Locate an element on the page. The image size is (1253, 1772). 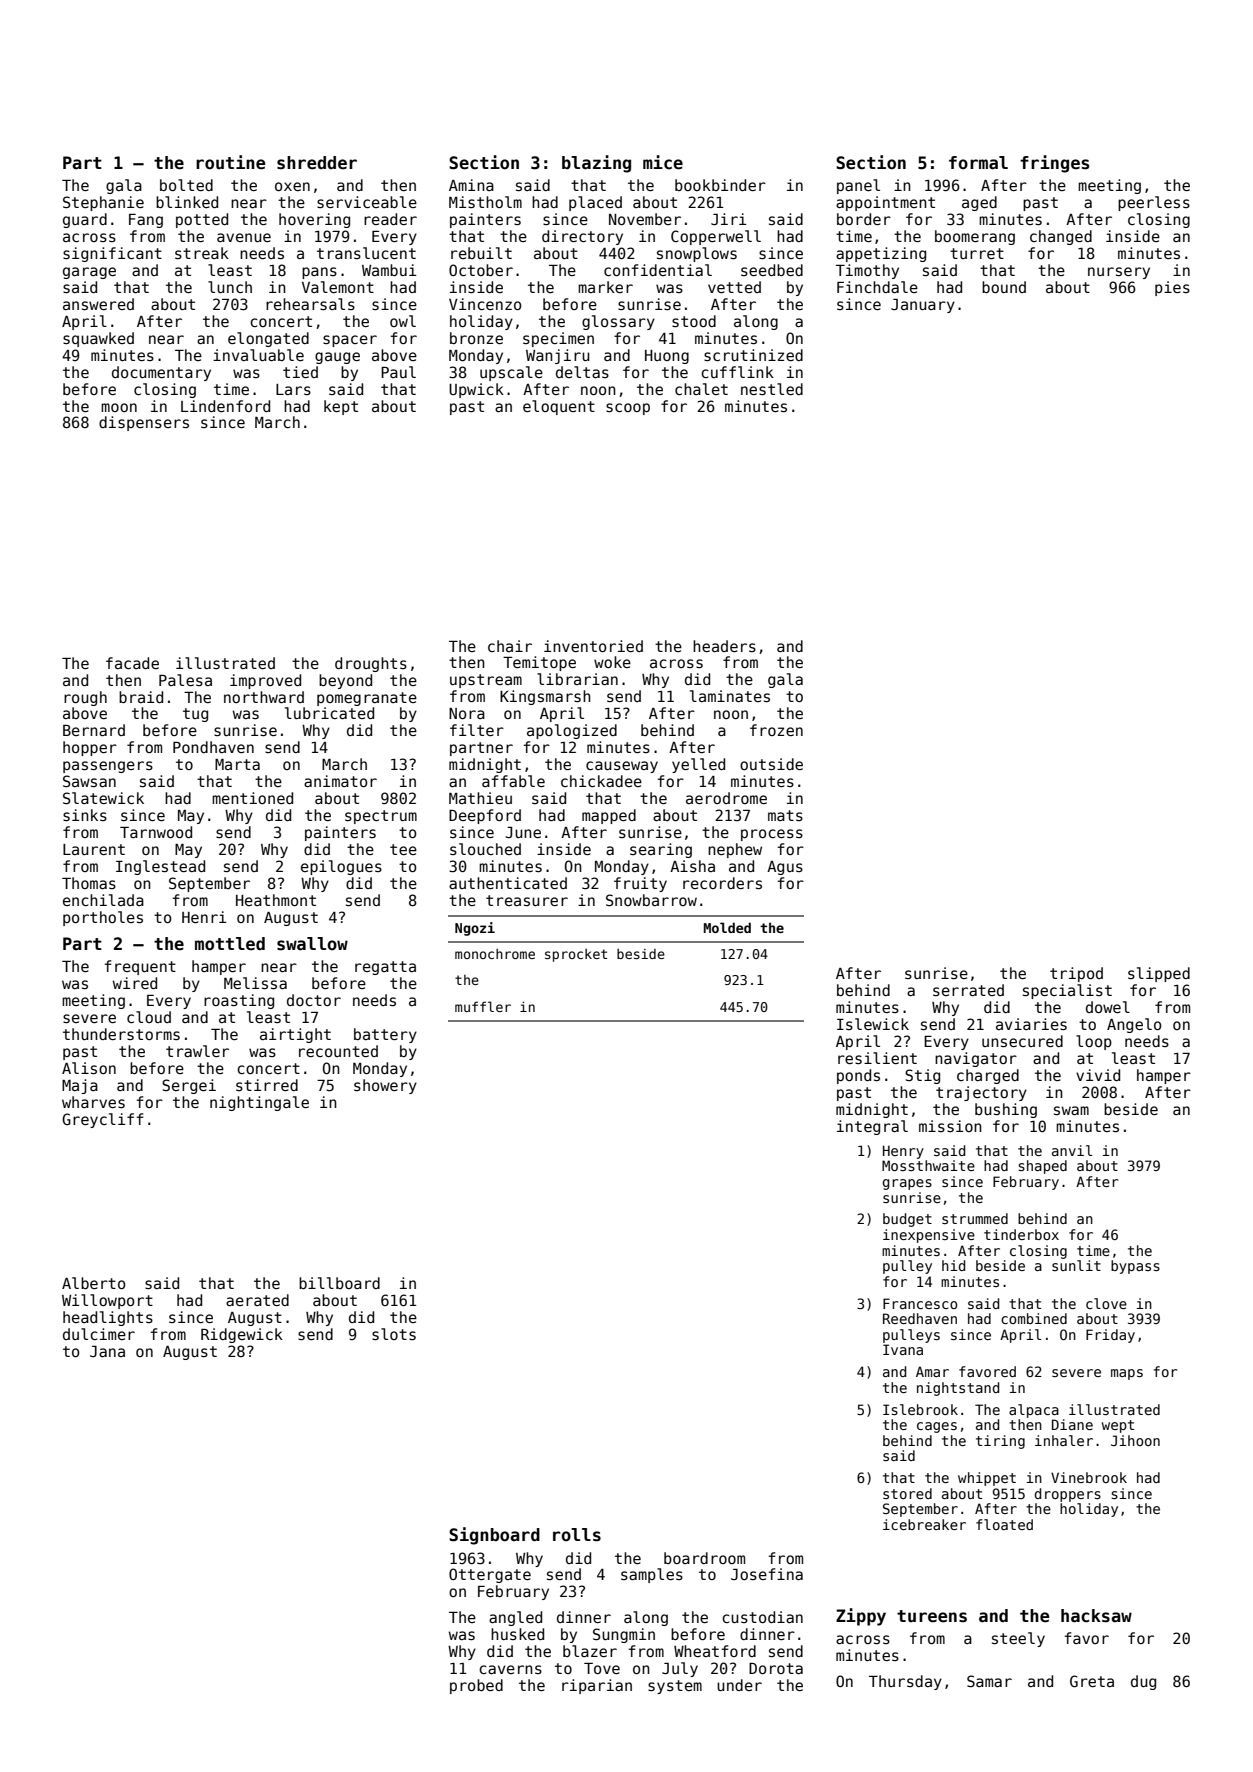
droppers is located at coordinates (1068, 1495).
